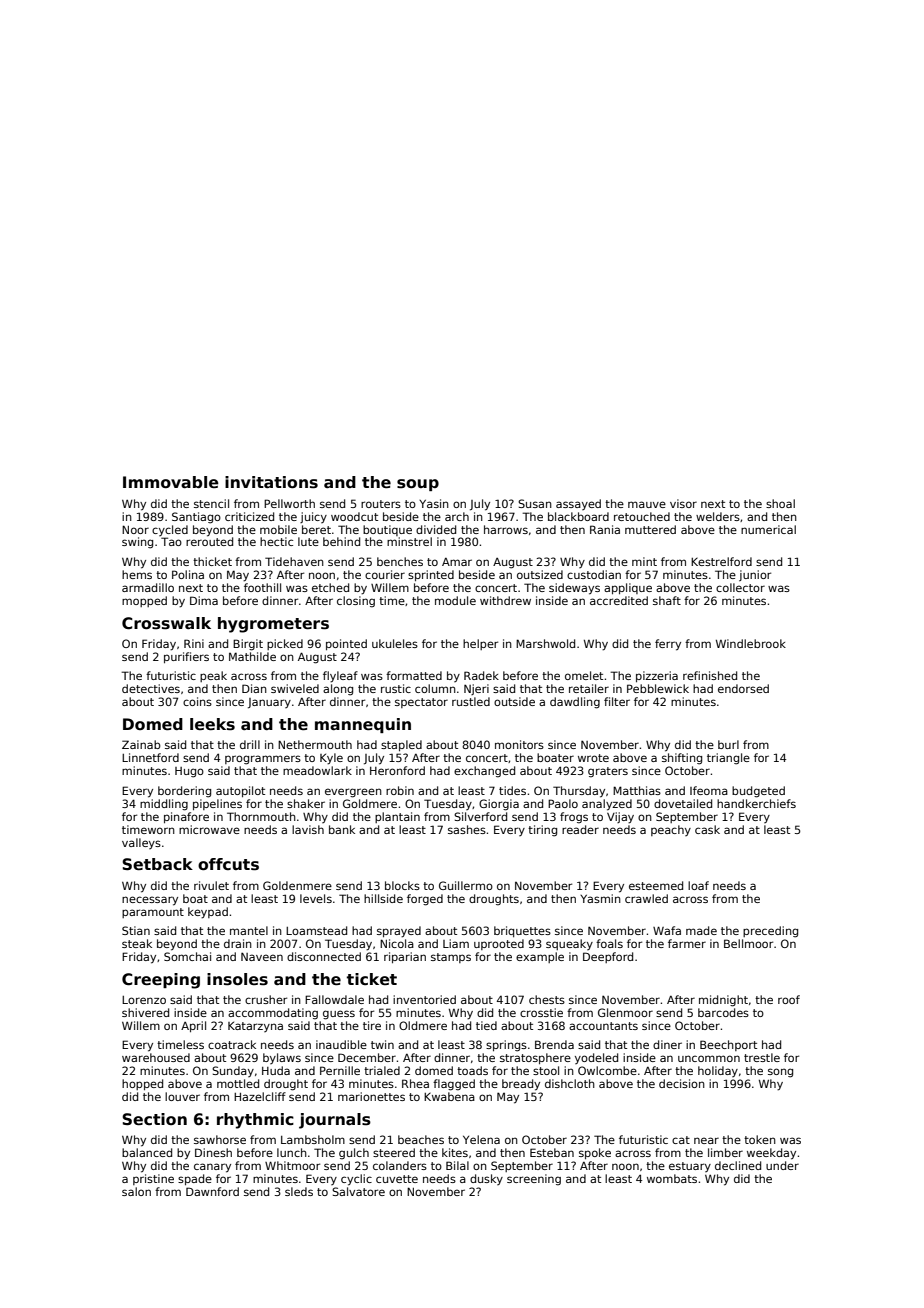  I want to click on Immovable, so click(171, 482).
